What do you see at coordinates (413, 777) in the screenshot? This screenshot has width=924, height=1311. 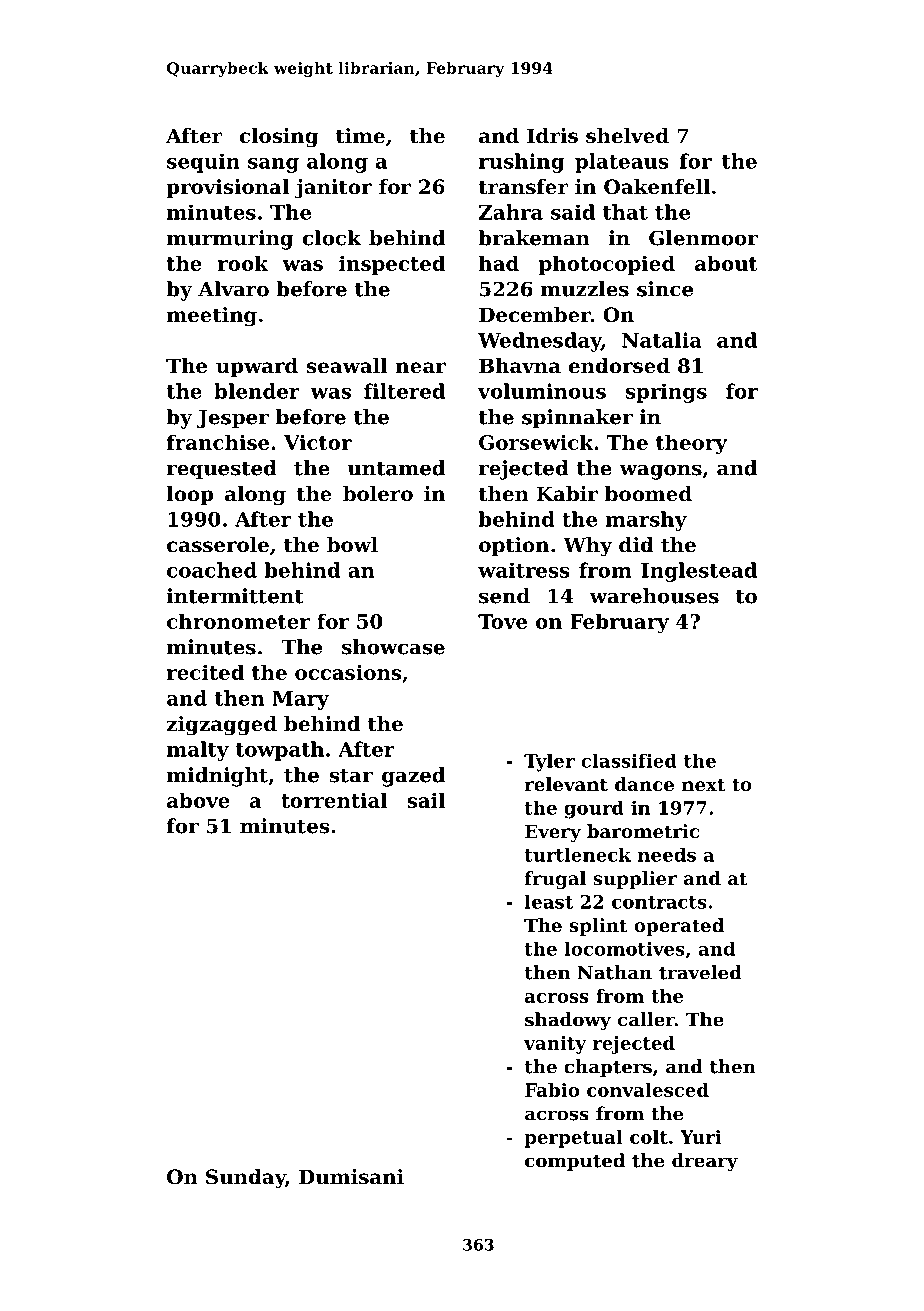 I see `gazed` at bounding box center [413, 777].
